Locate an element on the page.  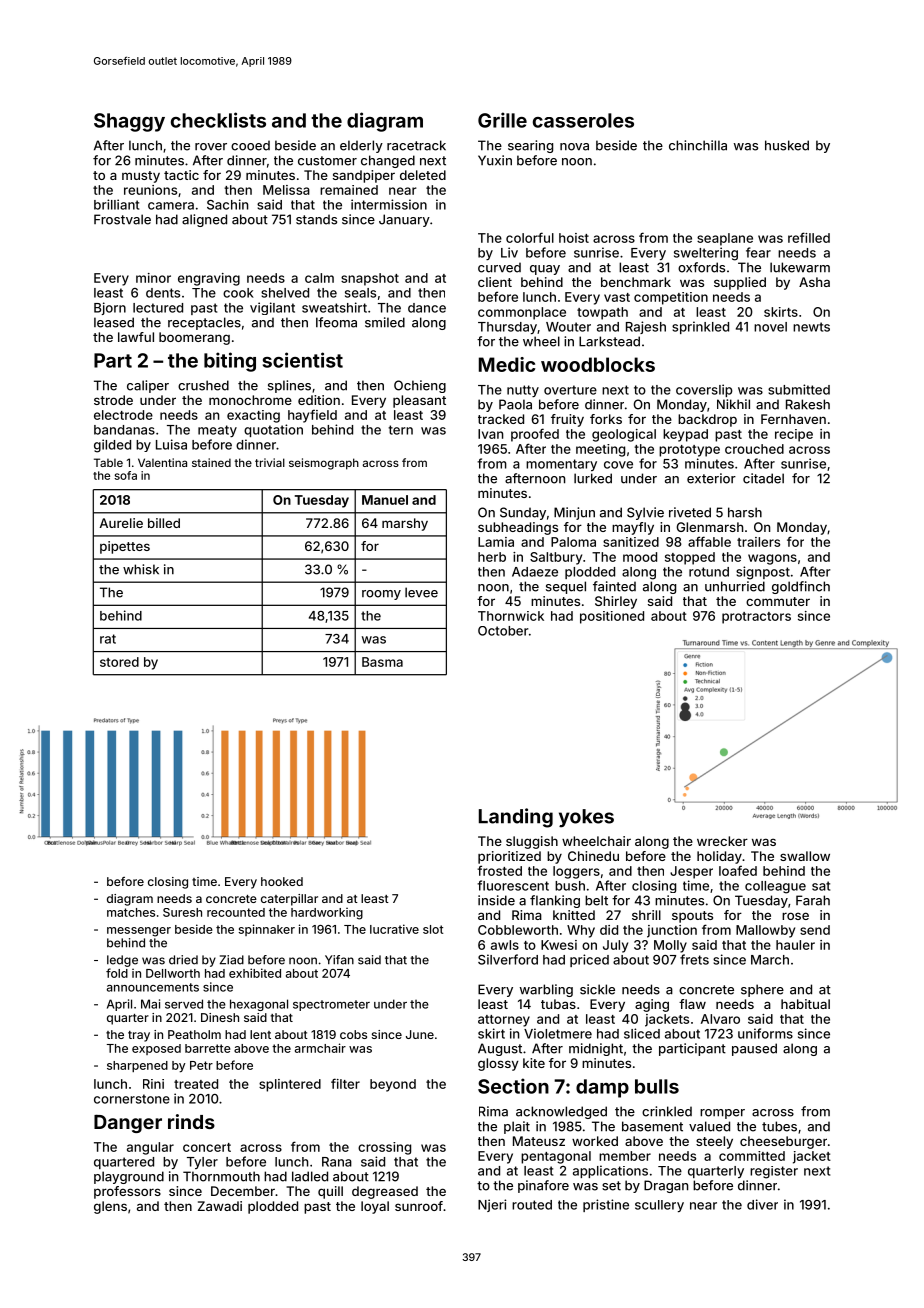
Yuxin is located at coordinates (495, 160).
